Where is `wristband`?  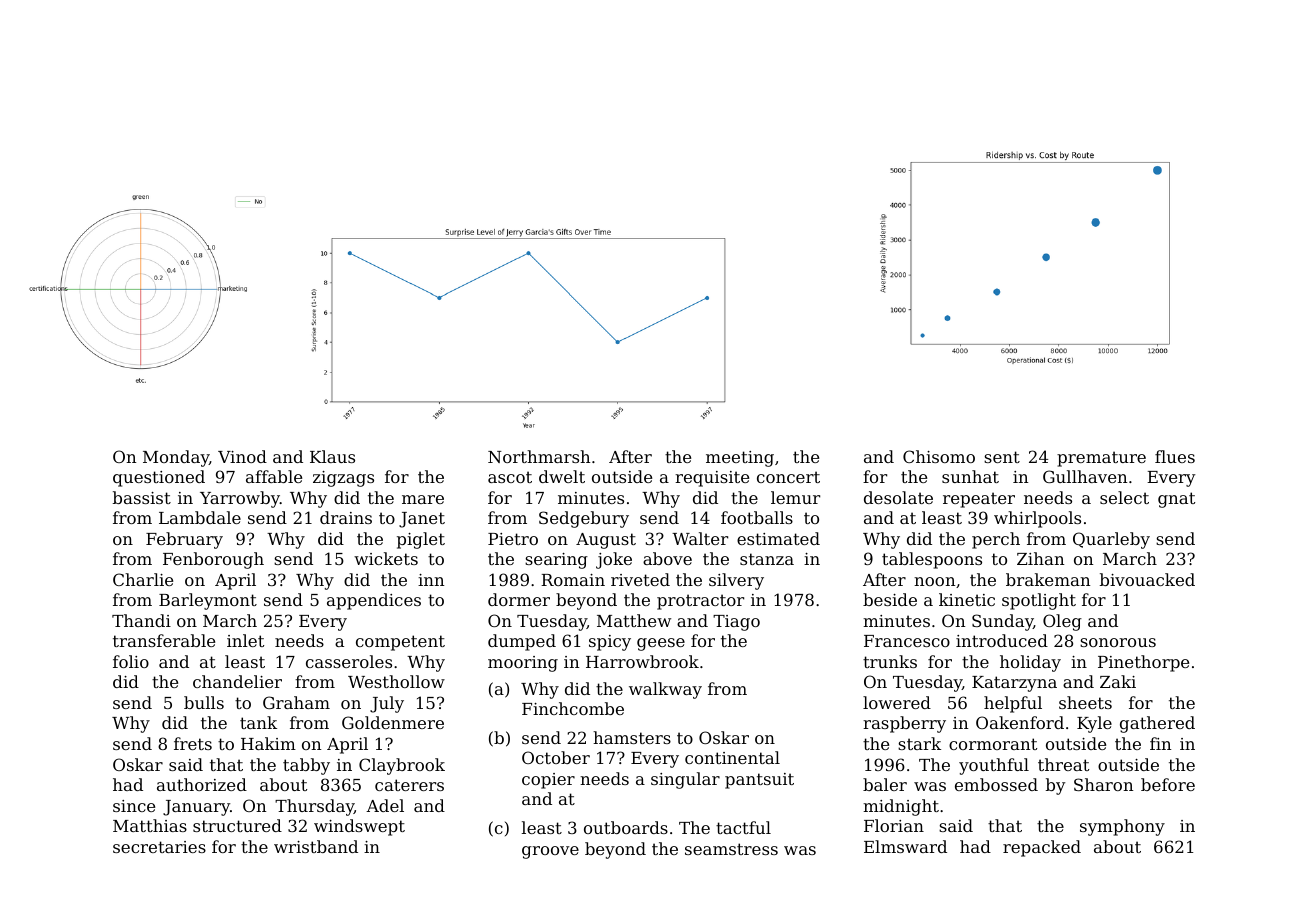
wristband is located at coordinates (316, 846).
